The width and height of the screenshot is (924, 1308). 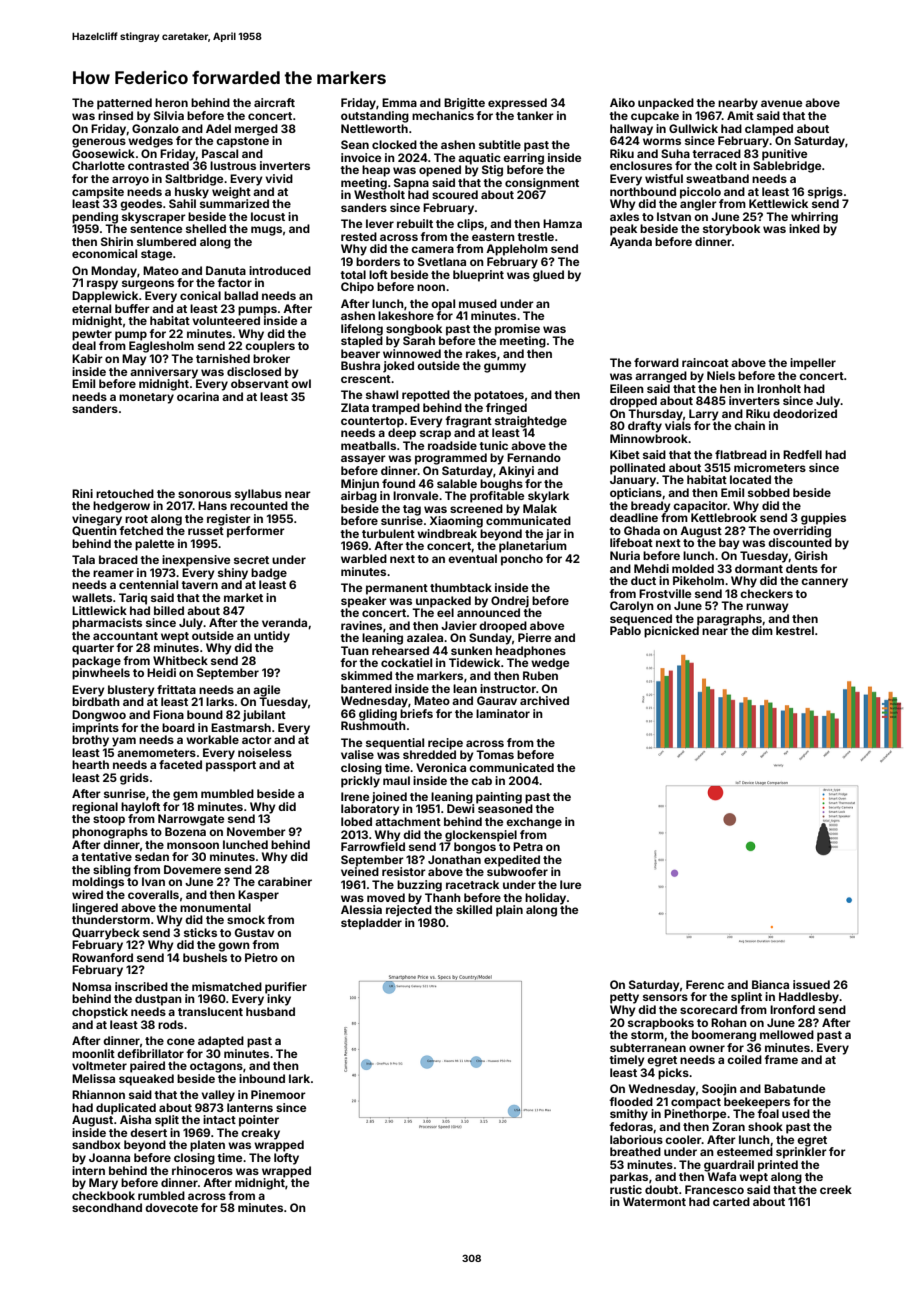 I want to click on warbled, so click(x=364, y=558).
